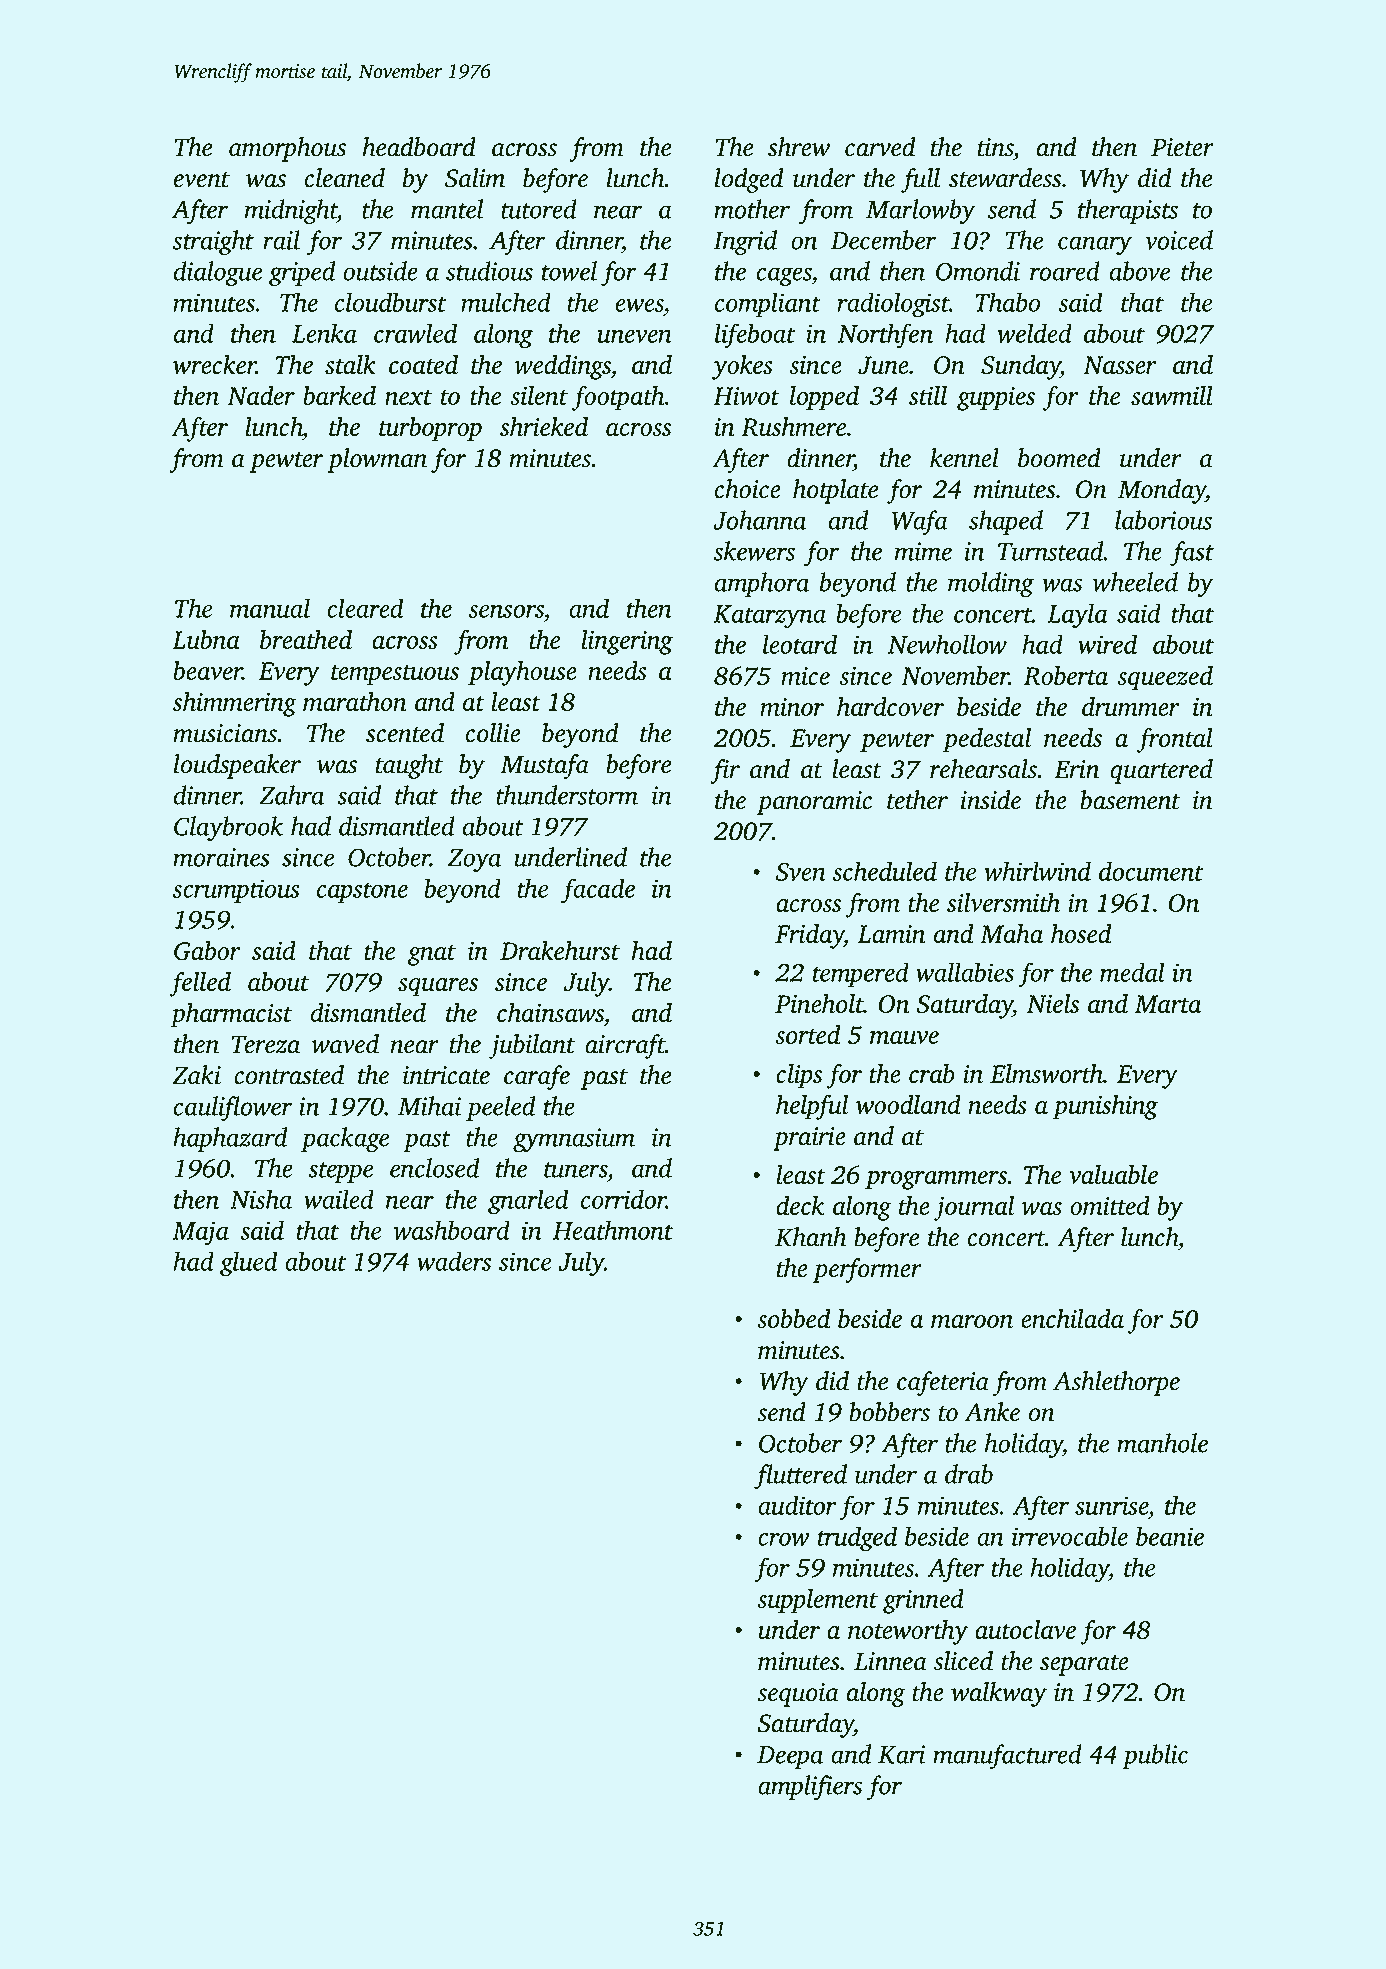  Describe the element at coordinates (987, 740) in the screenshot. I see `pedestal` at that location.
